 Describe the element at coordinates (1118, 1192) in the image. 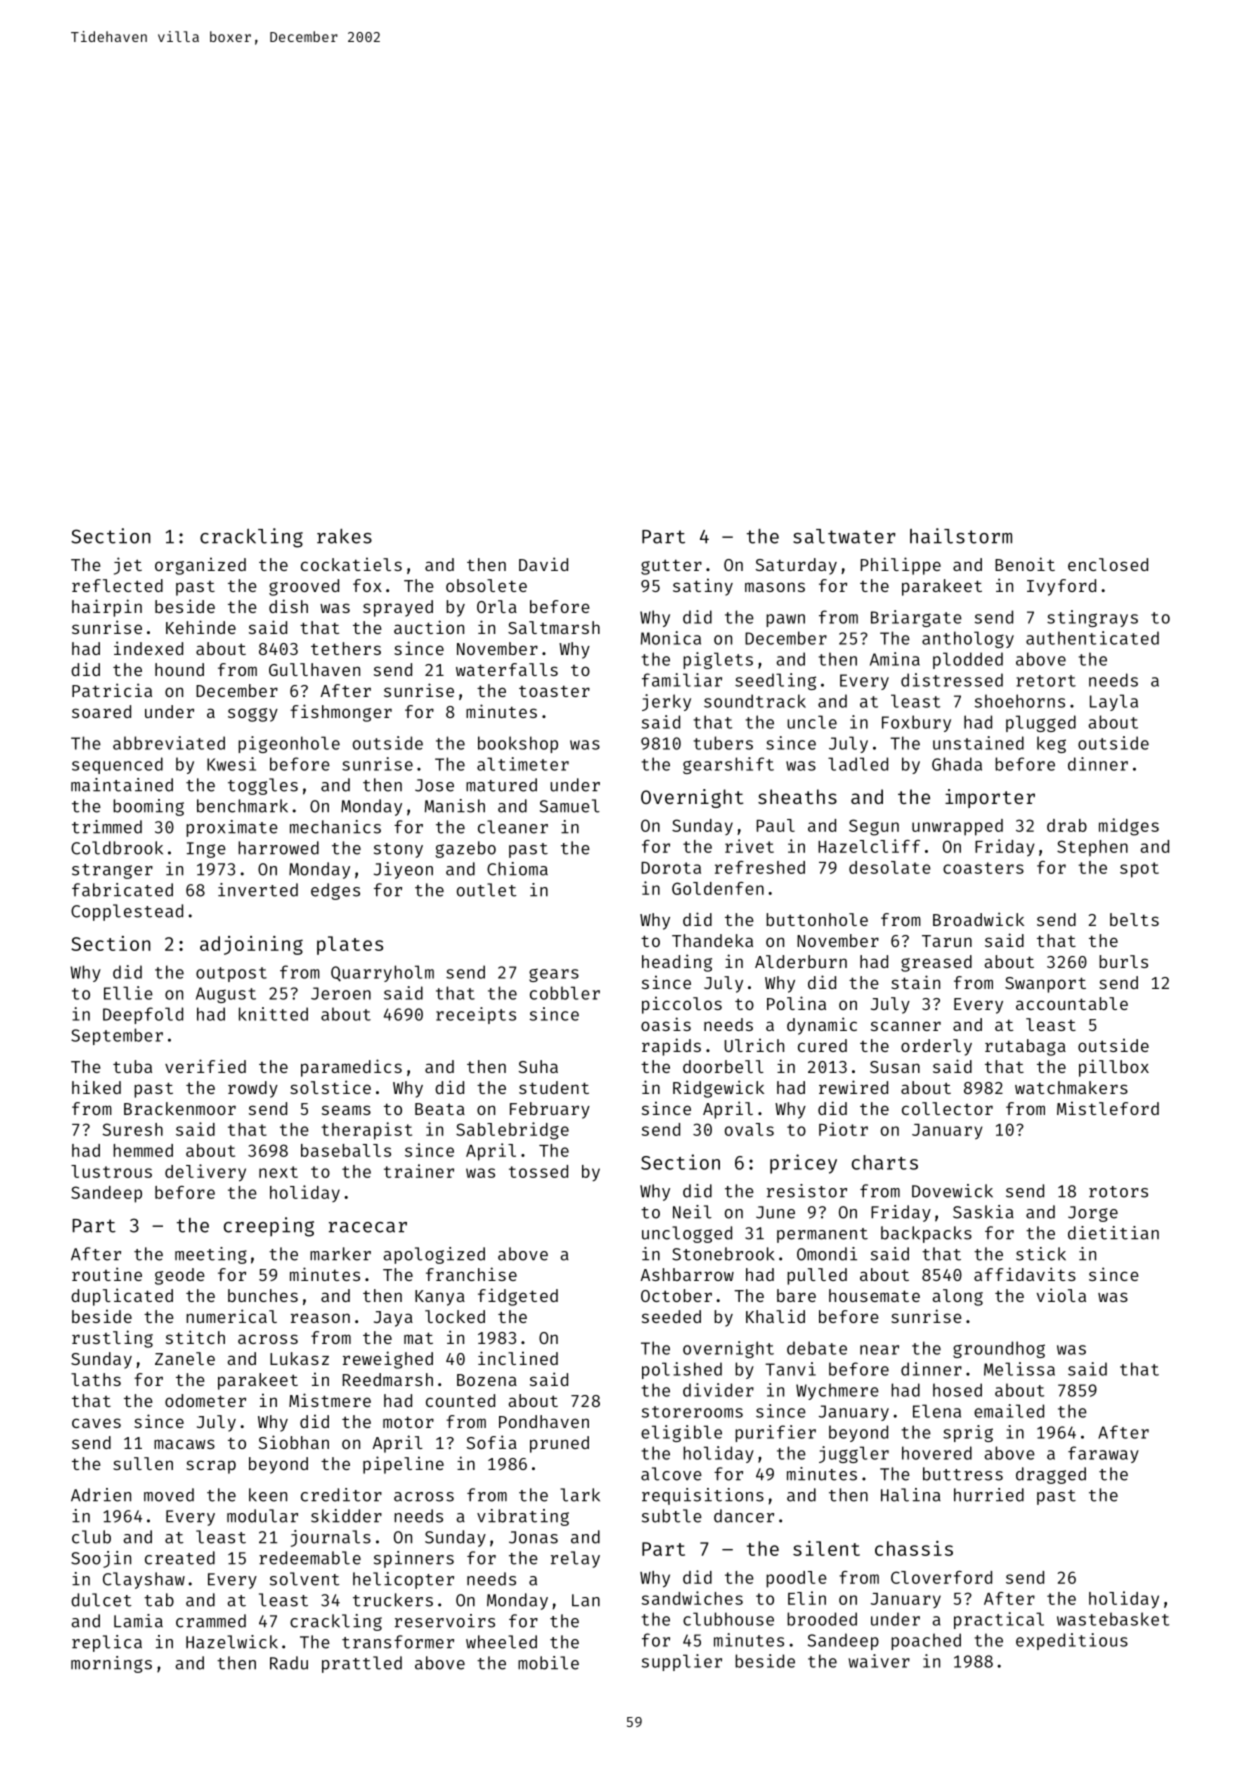

I see `rotors` at that location.
